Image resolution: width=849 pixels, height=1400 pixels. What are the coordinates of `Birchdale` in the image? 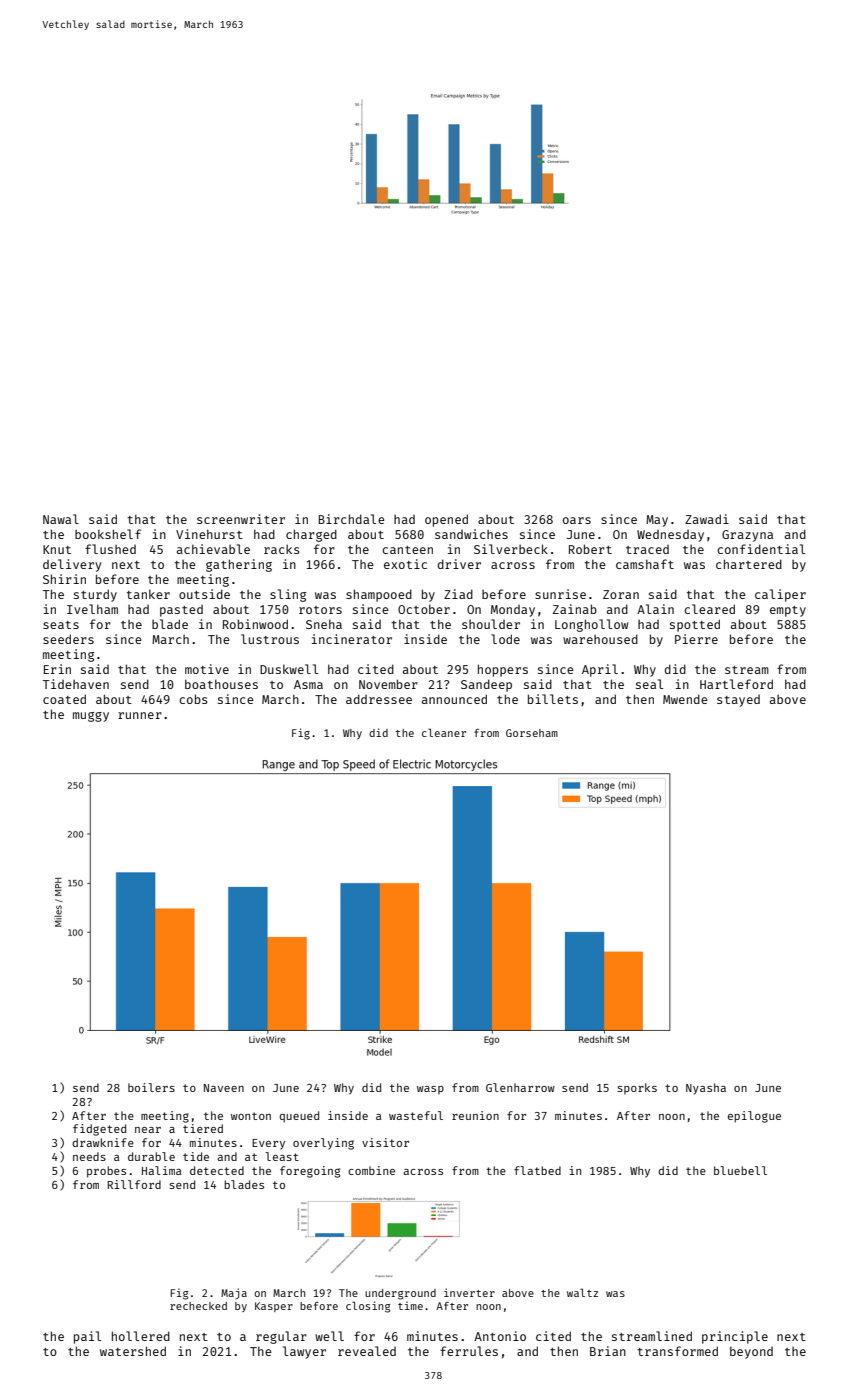 It's located at (352, 519).
